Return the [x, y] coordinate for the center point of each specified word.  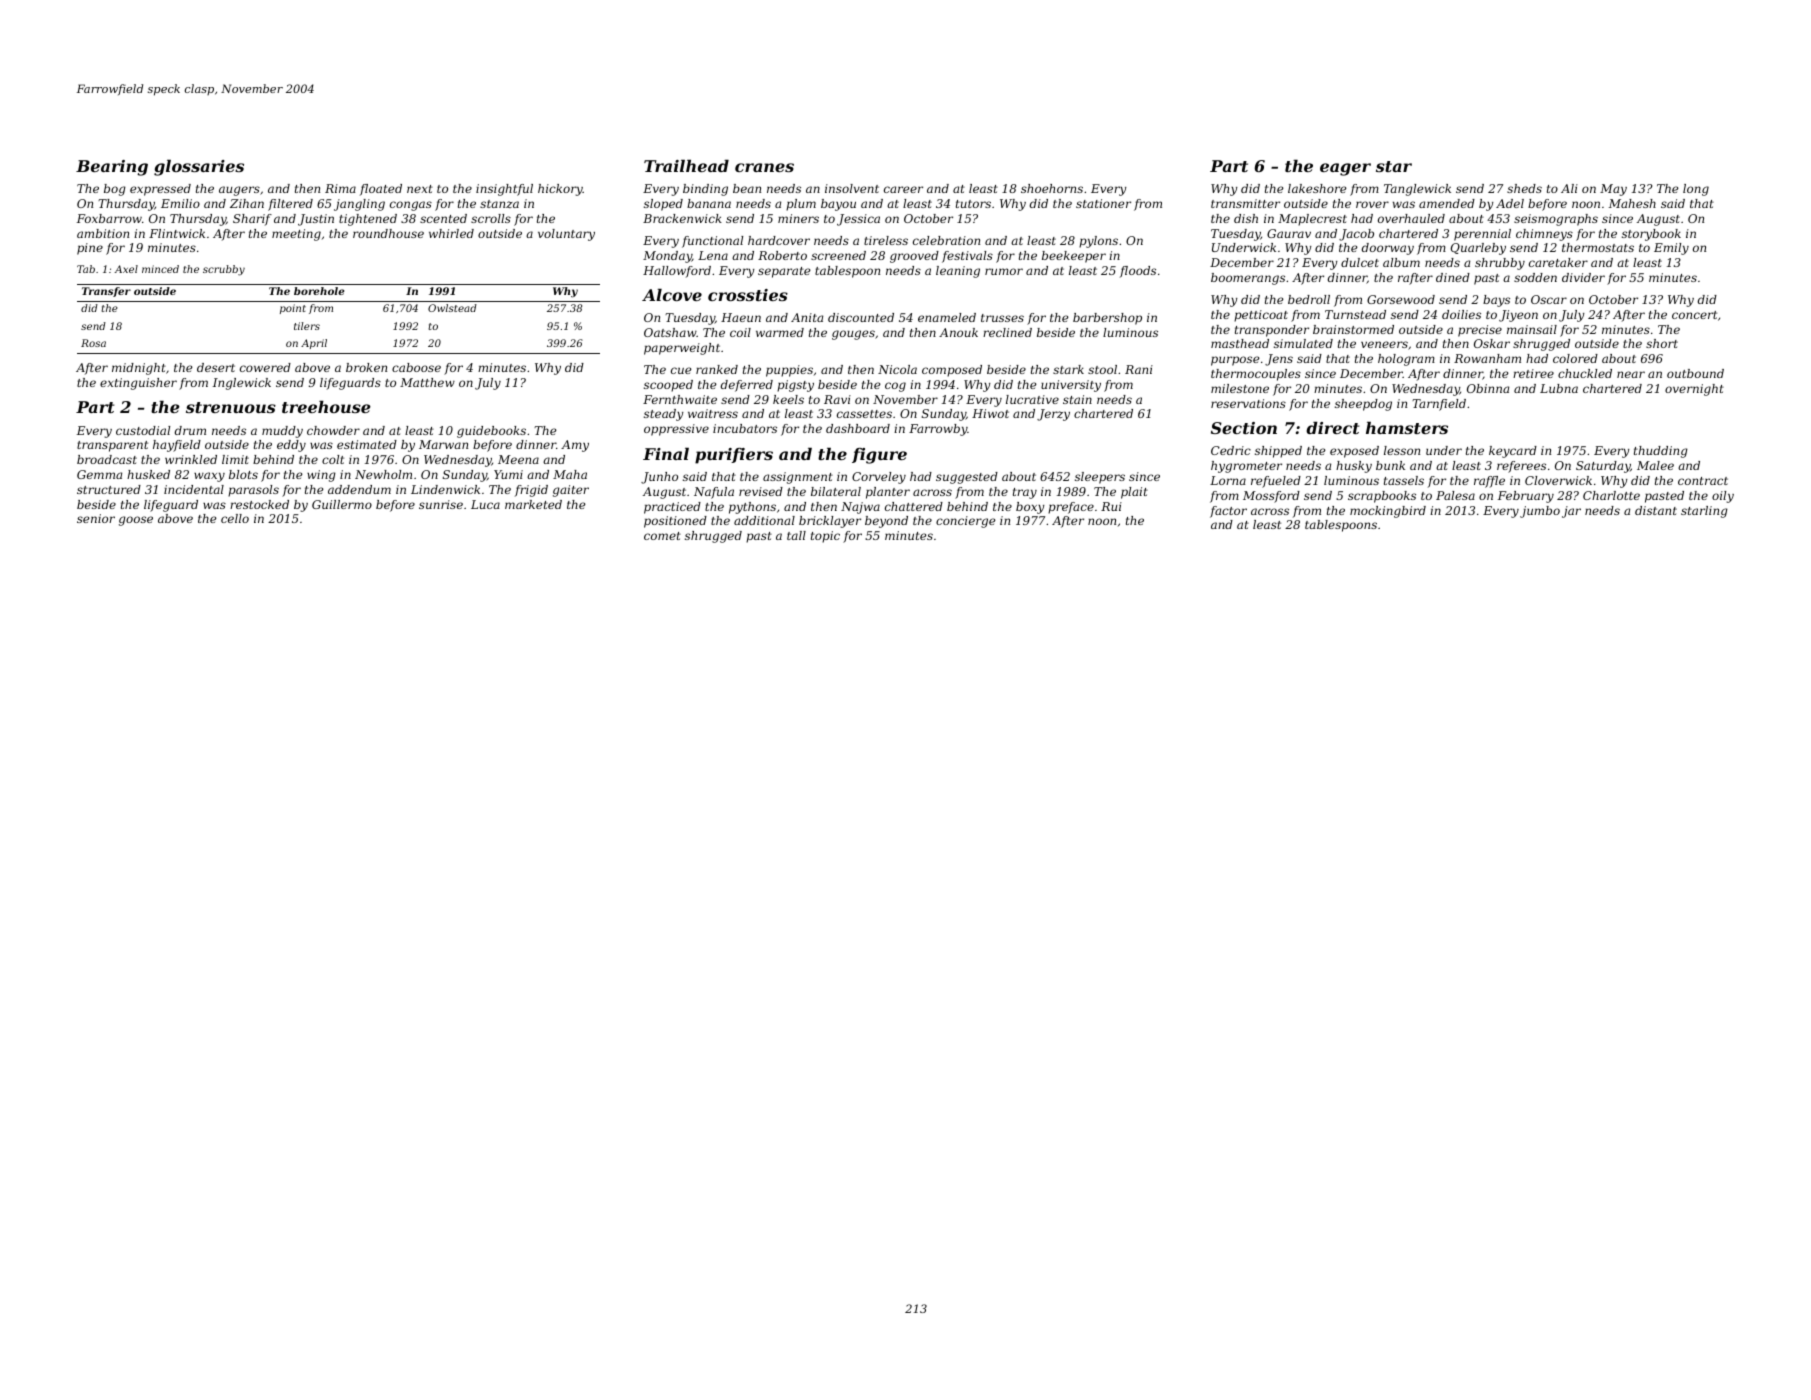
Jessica [858, 220]
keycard [1513, 452]
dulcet [1360, 262]
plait [1134, 493]
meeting [296, 235]
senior [96, 518]
